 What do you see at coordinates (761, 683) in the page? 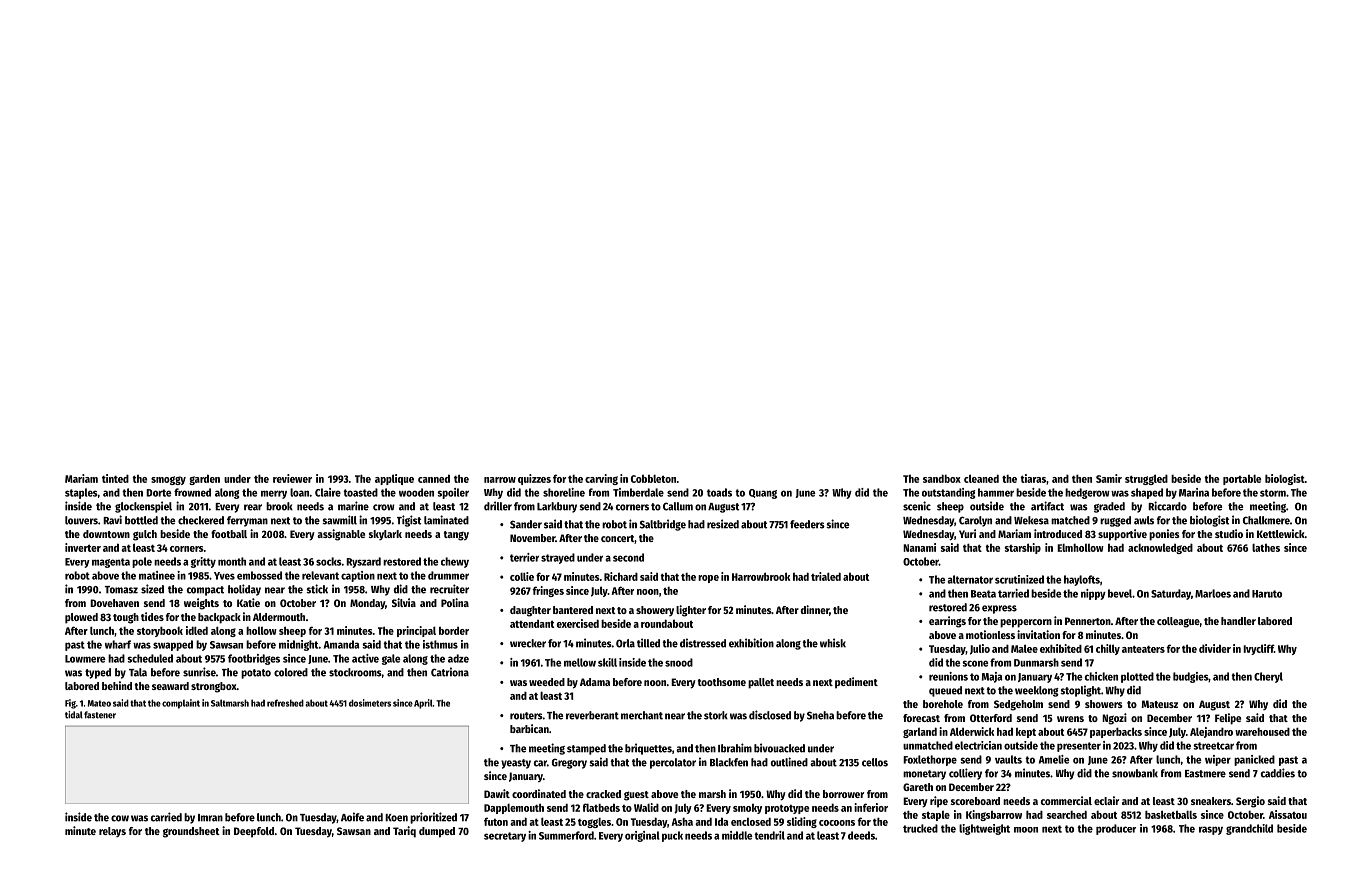
I see `pallet` at bounding box center [761, 683].
